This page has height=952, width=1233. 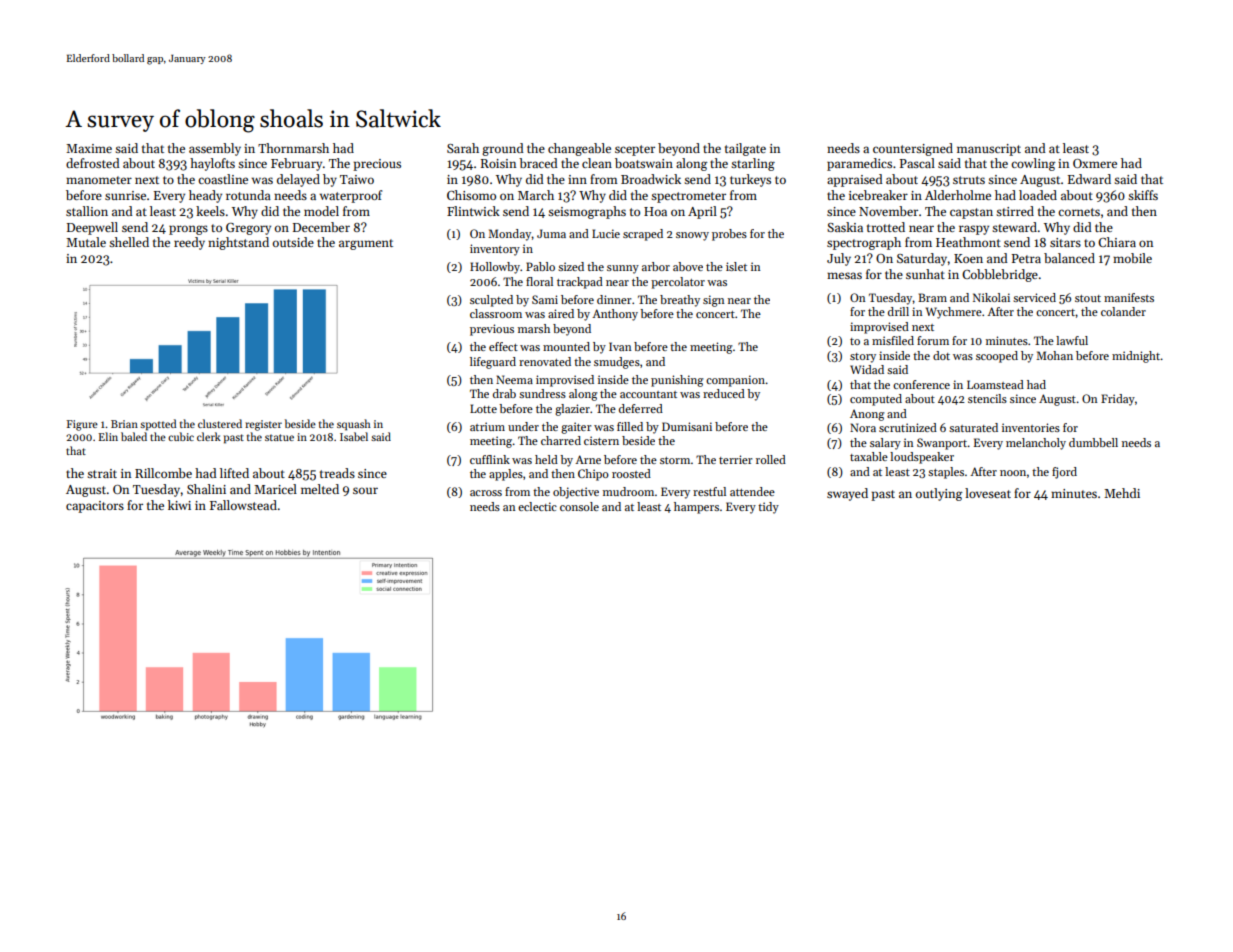 I want to click on scepter, so click(x=635, y=150).
